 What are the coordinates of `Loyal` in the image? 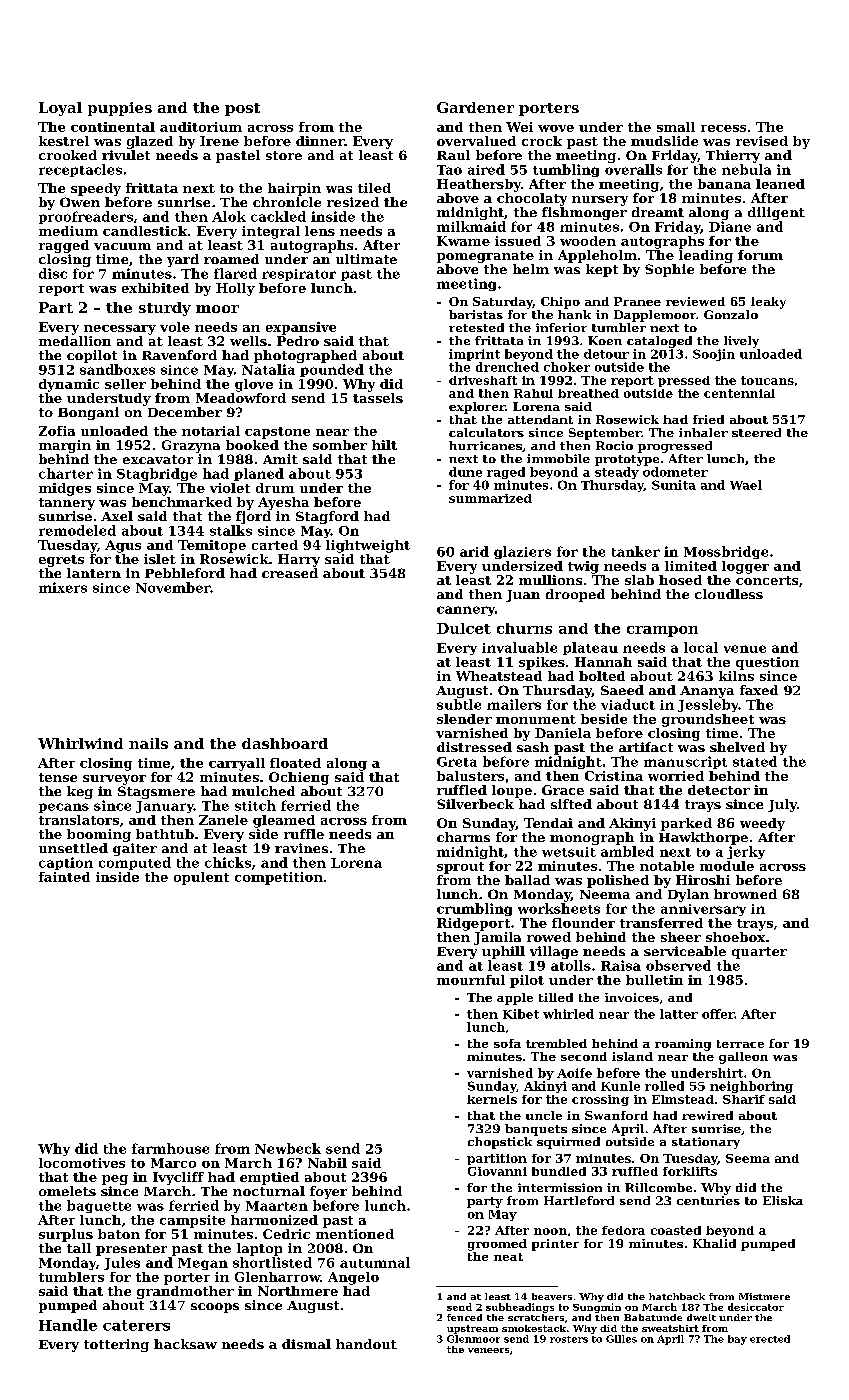 It's located at (60, 109).
